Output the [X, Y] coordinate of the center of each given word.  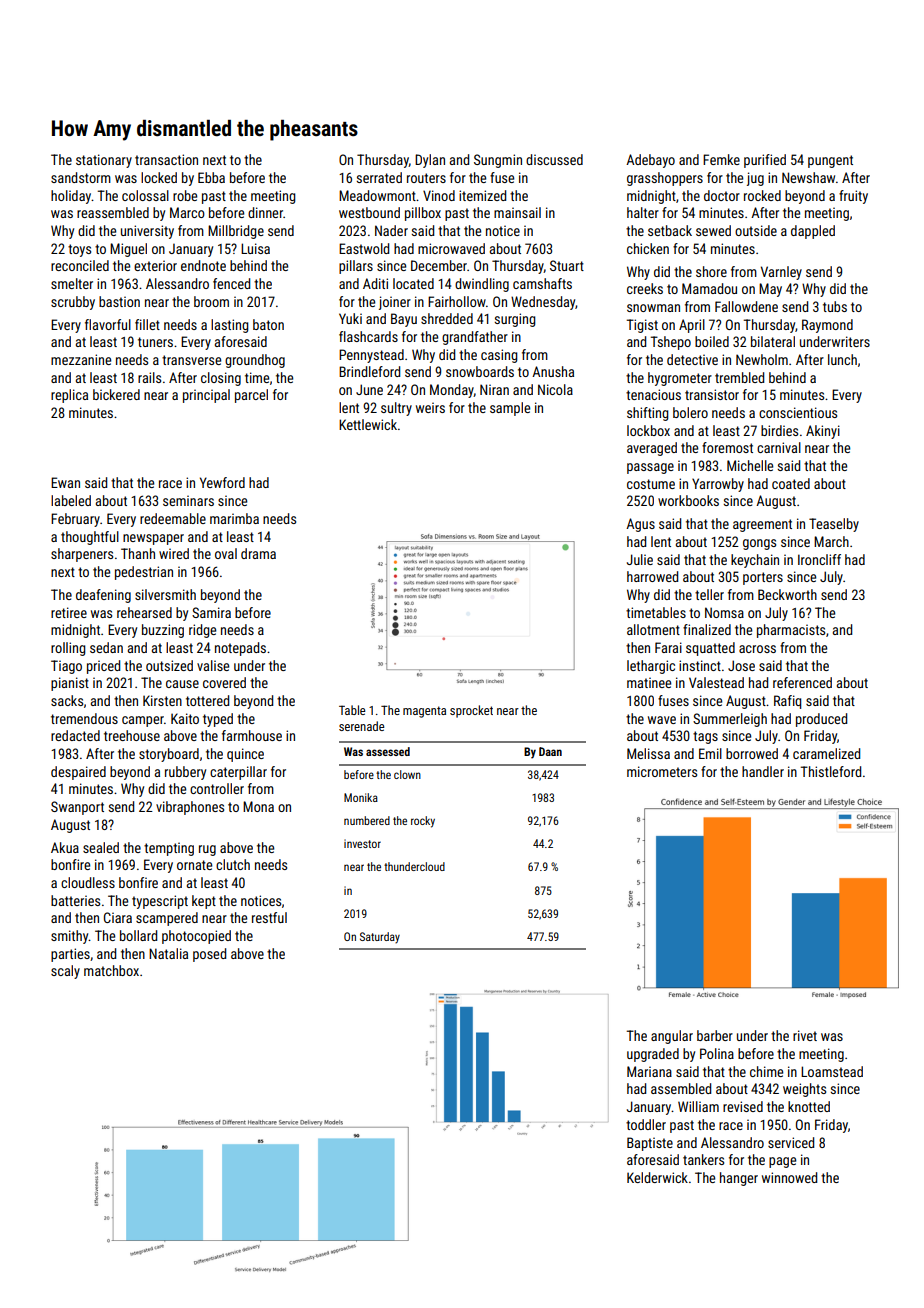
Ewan [65, 482]
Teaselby [834, 525]
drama [258, 553]
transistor [712, 394]
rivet [805, 1035]
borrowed [752, 753]
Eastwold [364, 248]
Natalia [168, 953]
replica [69, 396]
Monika [361, 797]
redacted [75, 735]
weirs [430, 407]
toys [79, 250]
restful [269, 917]
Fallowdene [746, 306]
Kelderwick [657, 1177]
